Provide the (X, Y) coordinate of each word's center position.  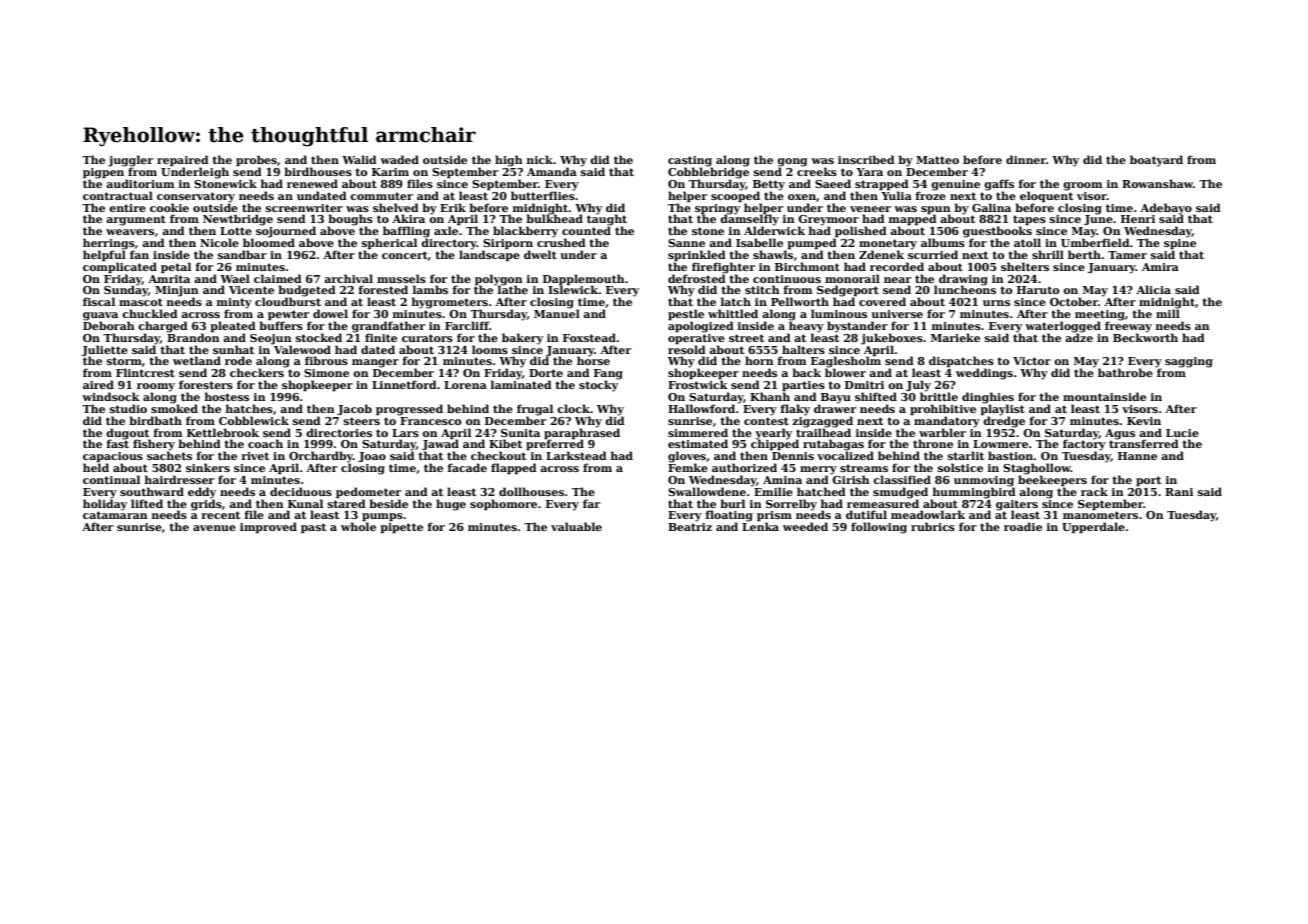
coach (265, 443)
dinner (1026, 159)
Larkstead (576, 455)
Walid (359, 159)
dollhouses (531, 491)
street (746, 338)
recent (221, 515)
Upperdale (1093, 527)
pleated (233, 326)
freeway (1128, 327)
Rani (1179, 492)
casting (690, 161)
